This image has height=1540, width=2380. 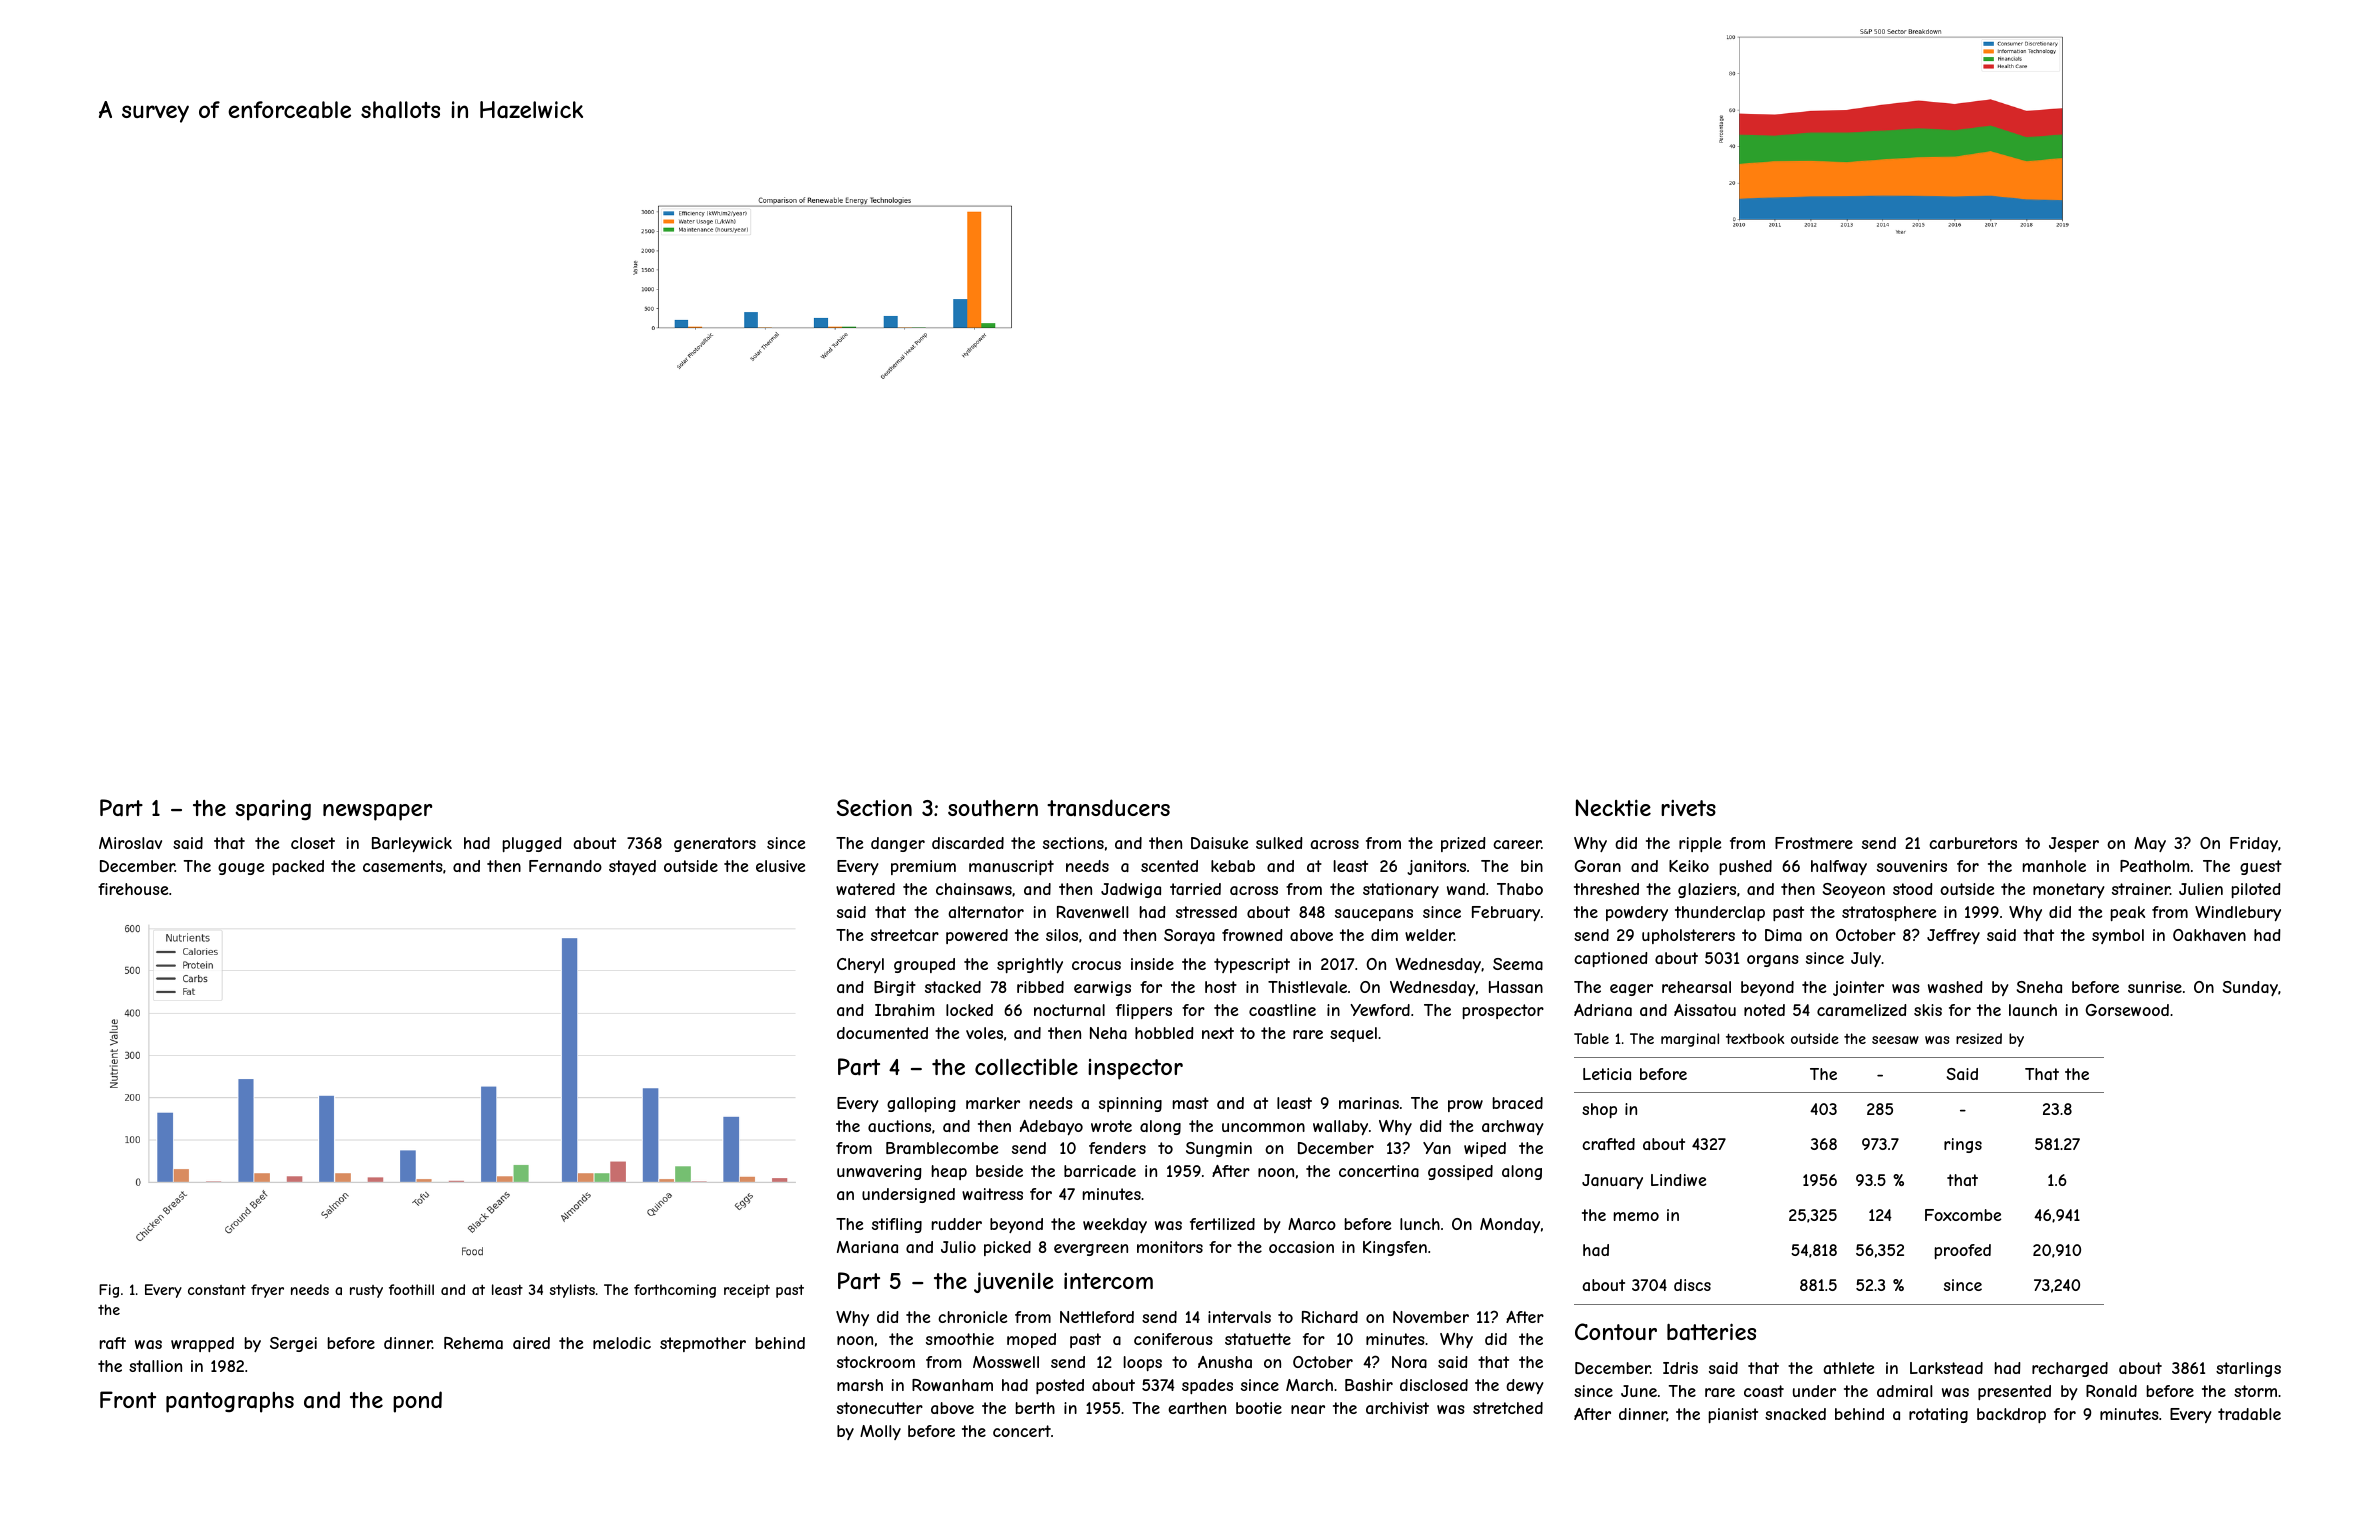 I want to click on newspaper, so click(x=377, y=812).
